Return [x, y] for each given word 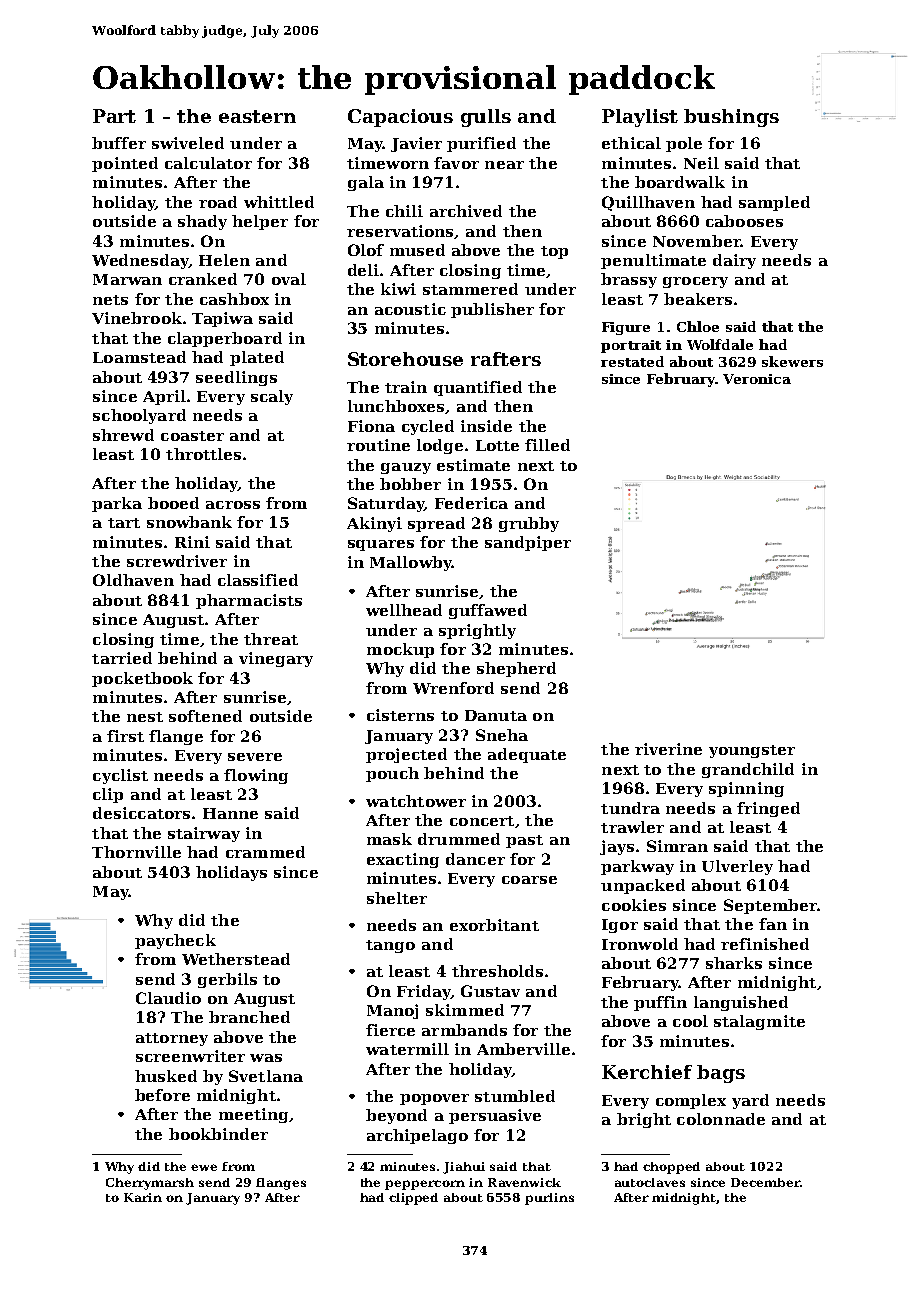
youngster [752, 751]
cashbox [234, 299]
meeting [253, 1115]
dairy [734, 261]
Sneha [502, 735]
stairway [204, 834]
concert [482, 821]
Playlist [640, 118]
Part [114, 116]
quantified [478, 388]
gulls [486, 118]
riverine [668, 749]
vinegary [276, 659]
